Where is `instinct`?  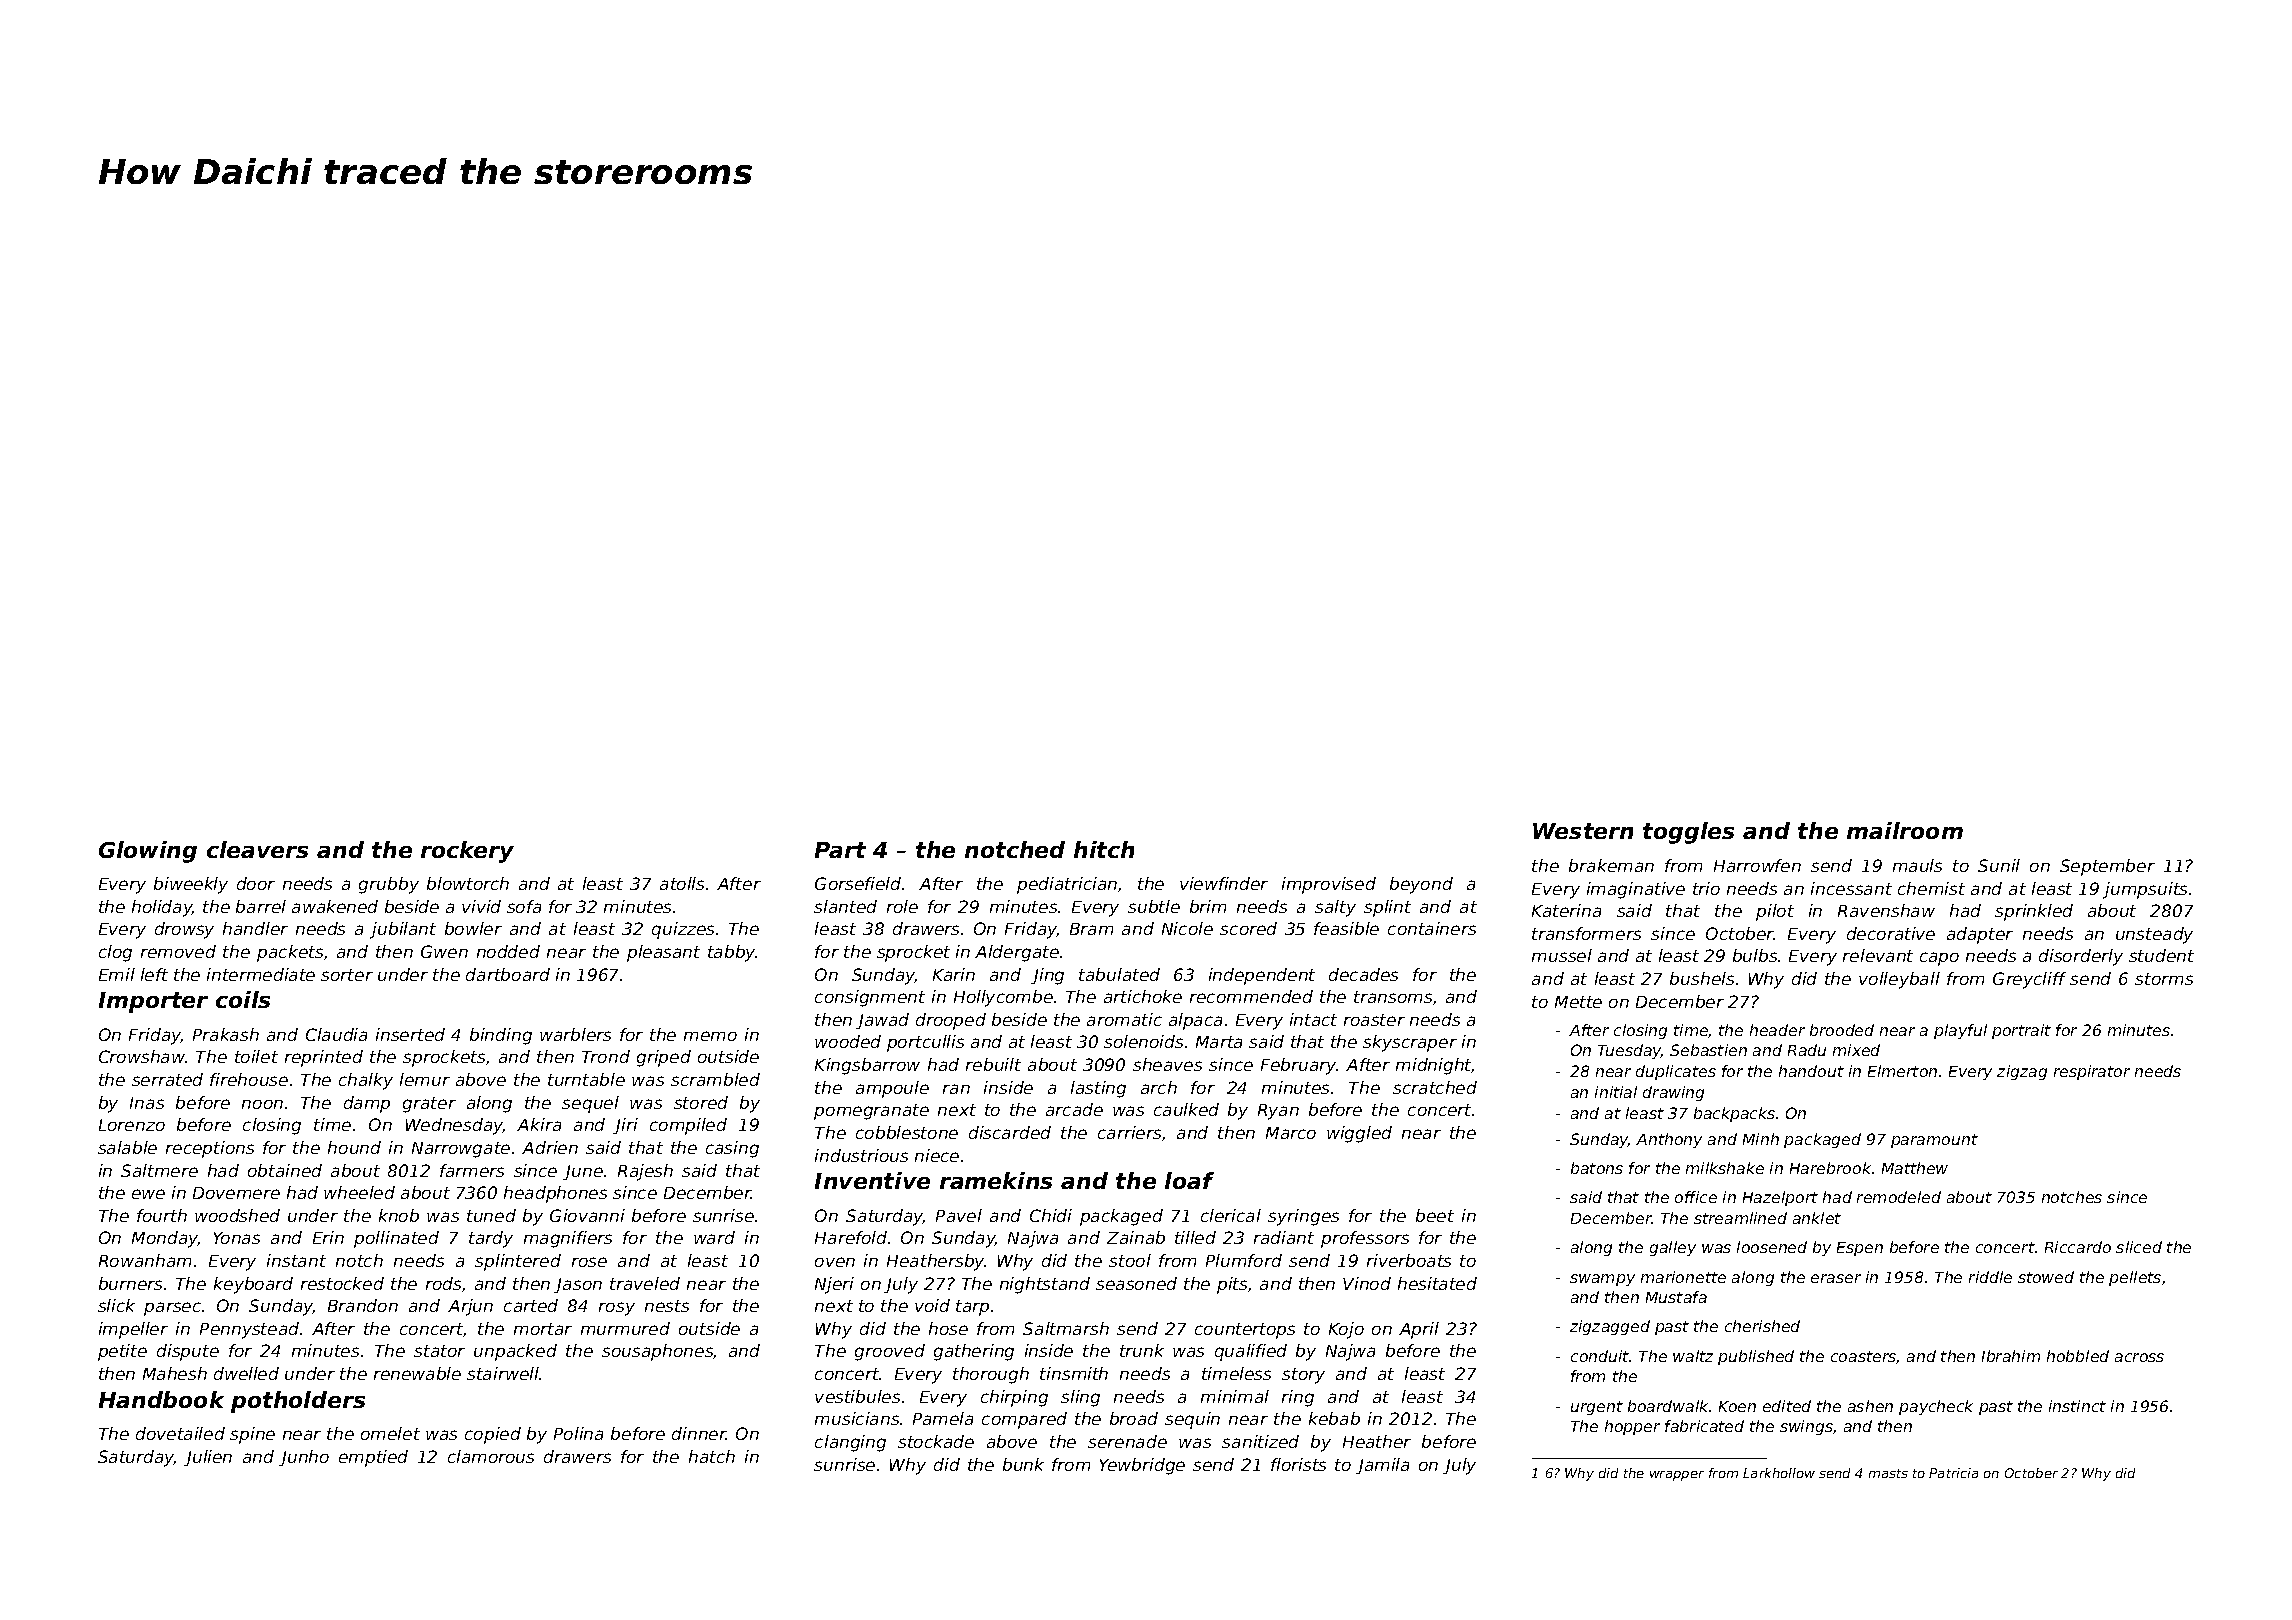
instinct is located at coordinates (2077, 1406).
